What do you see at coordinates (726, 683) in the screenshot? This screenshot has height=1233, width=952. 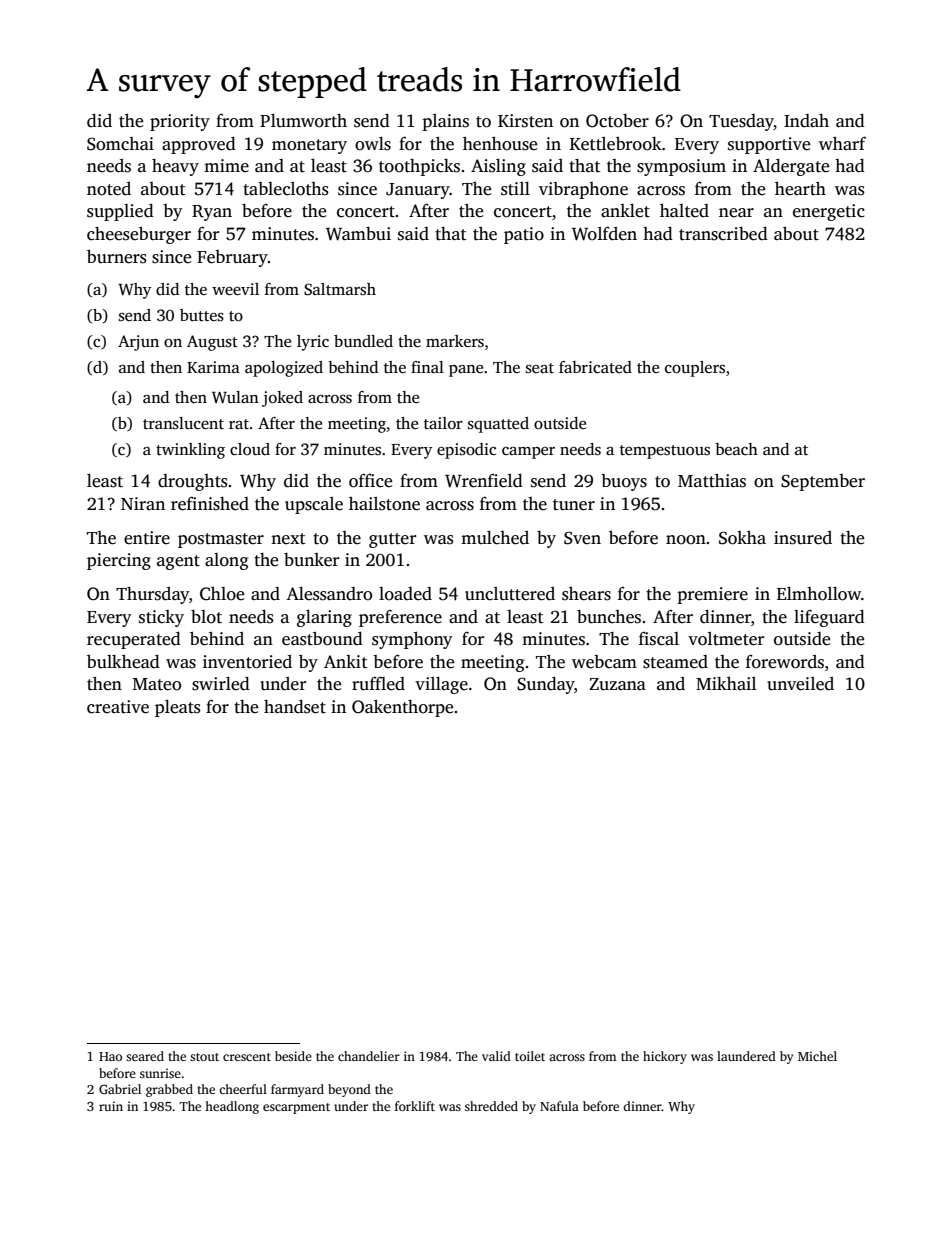 I see `Mikhail` at bounding box center [726, 683].
